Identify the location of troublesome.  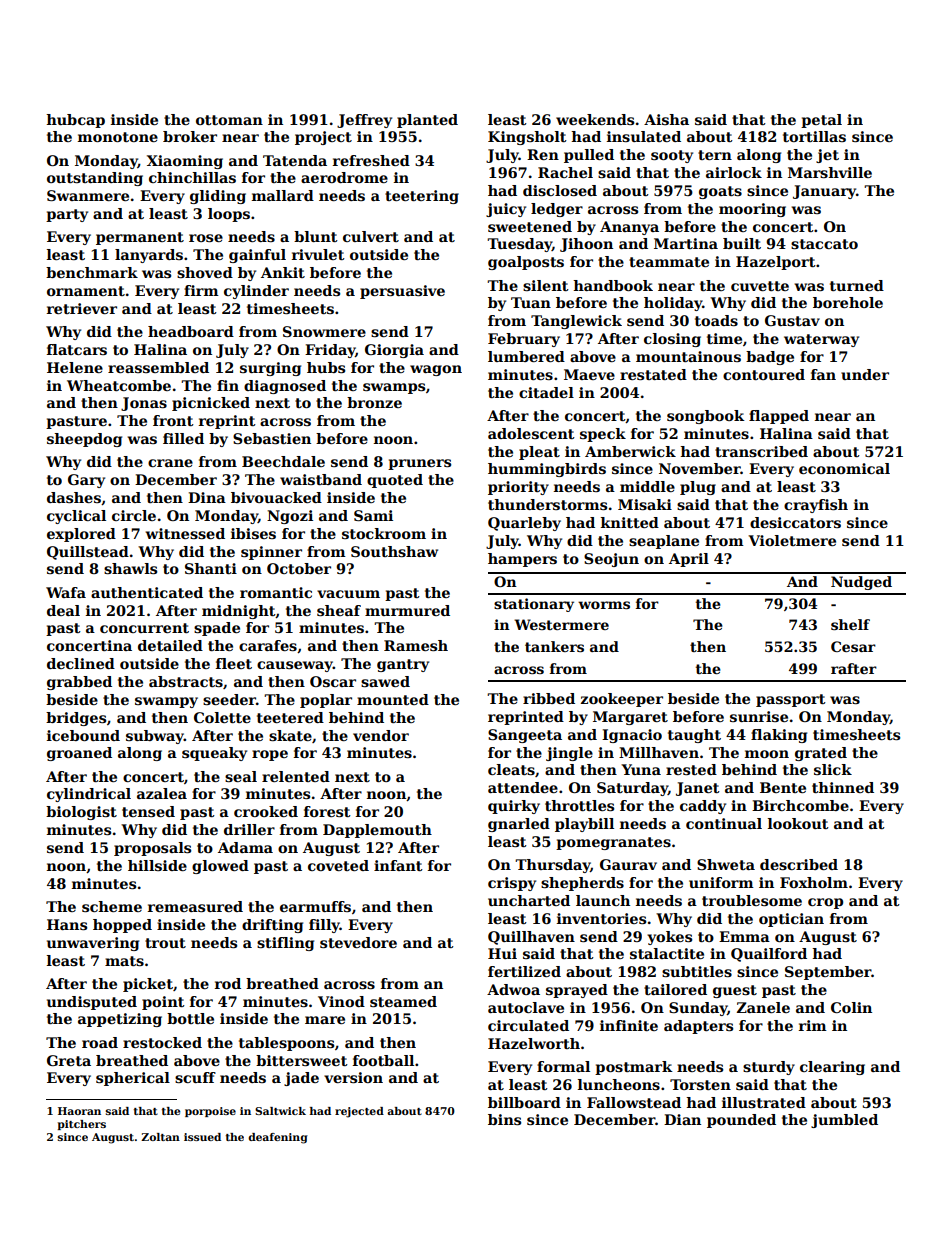
(752, 900).
